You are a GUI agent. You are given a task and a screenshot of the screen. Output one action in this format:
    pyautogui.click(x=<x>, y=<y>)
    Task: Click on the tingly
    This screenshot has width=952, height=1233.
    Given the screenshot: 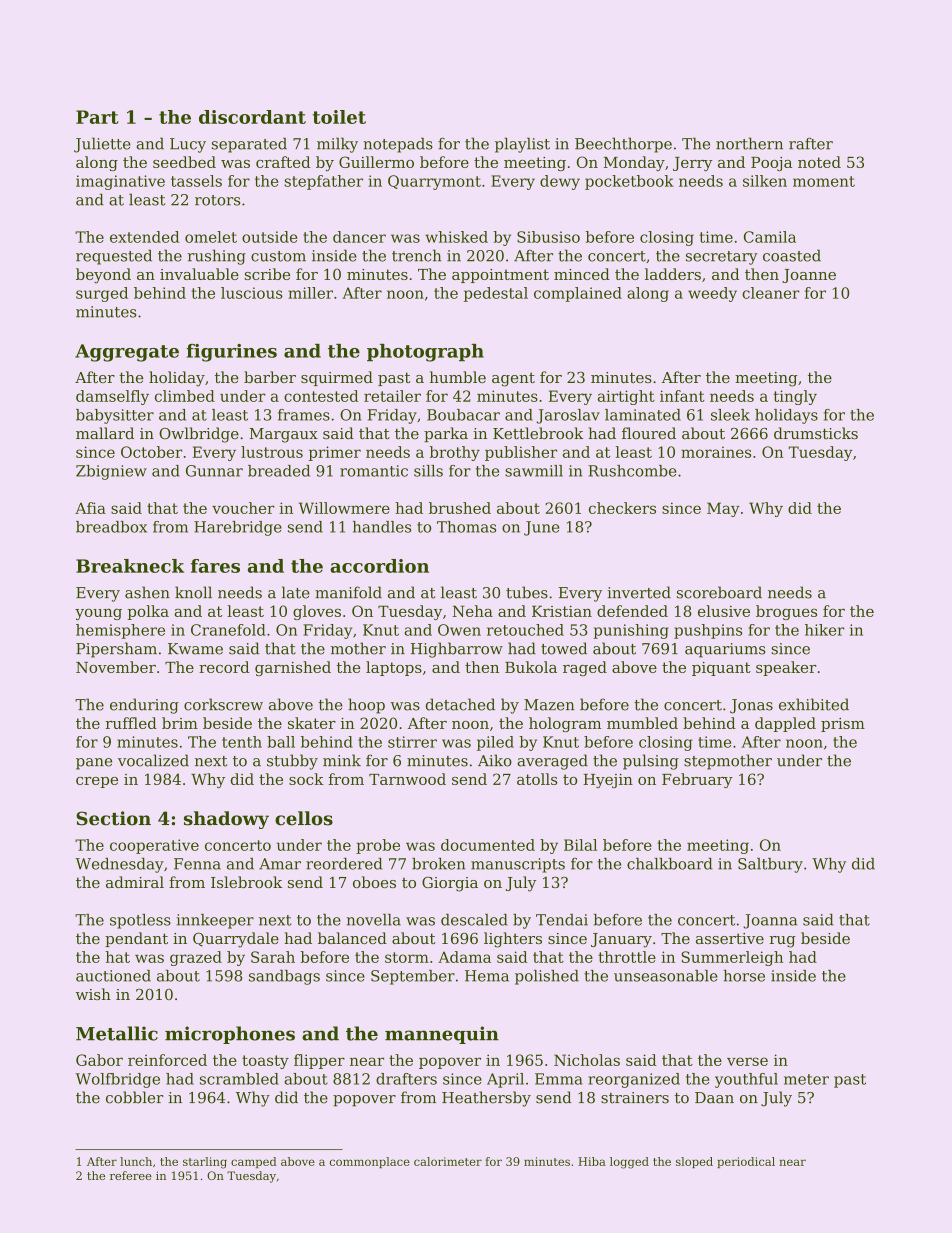 What is the action you would take?
    pyautogui.click(x=795, y=397)
